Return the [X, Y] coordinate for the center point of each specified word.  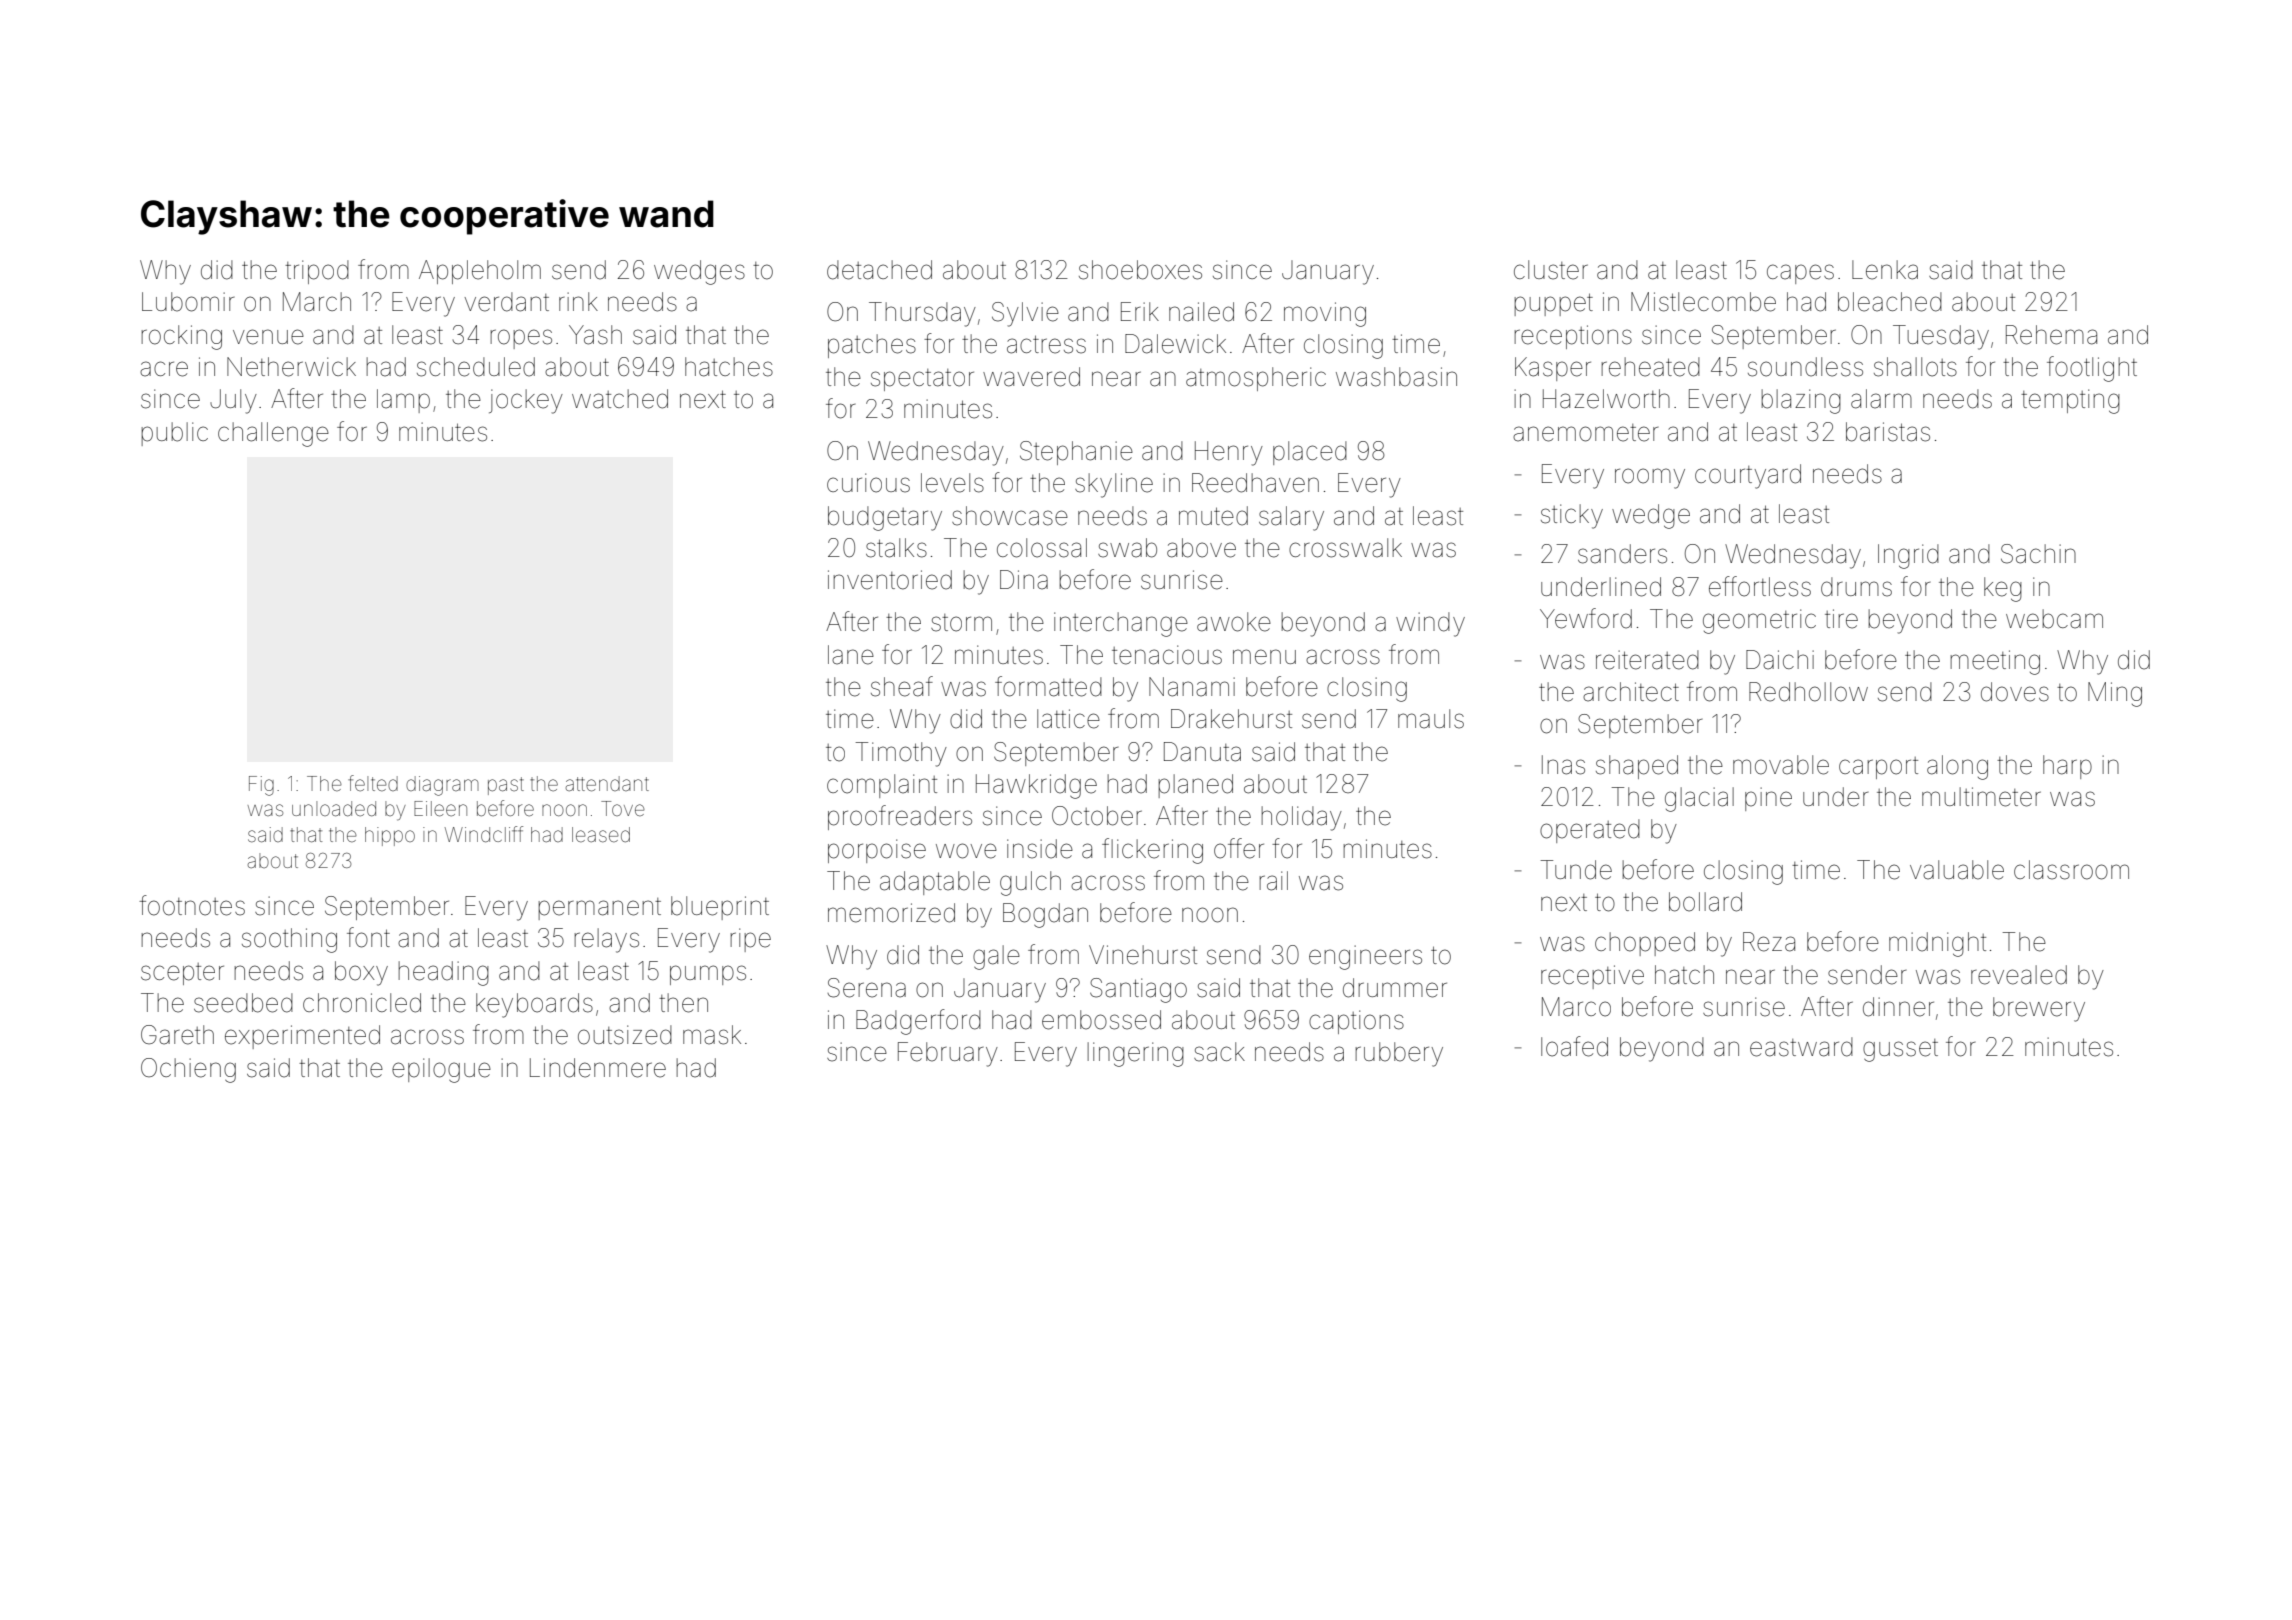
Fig [261, 786]
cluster [1551, 270]
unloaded [334, 808]
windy [1430, 624]
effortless [1760, 586]
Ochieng [188, 1070]
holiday [1301, 818]
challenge [273, 434]
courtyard [1748, 476]
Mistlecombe [1703, 302]
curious [868, 483]
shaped [1637, 767]
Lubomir [188, 302]
